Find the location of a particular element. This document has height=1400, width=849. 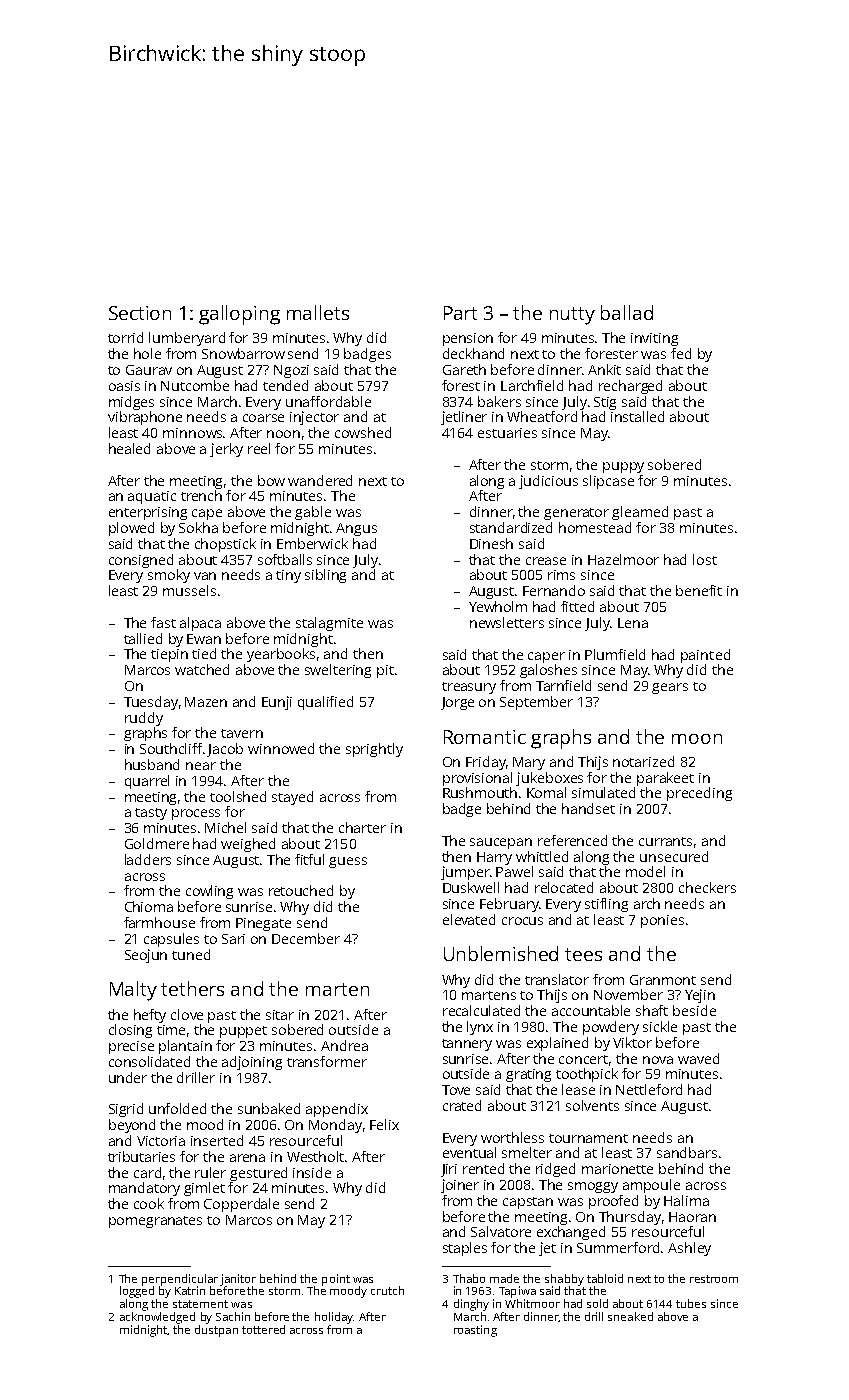

nutty is located at coordinates (572, 316).
